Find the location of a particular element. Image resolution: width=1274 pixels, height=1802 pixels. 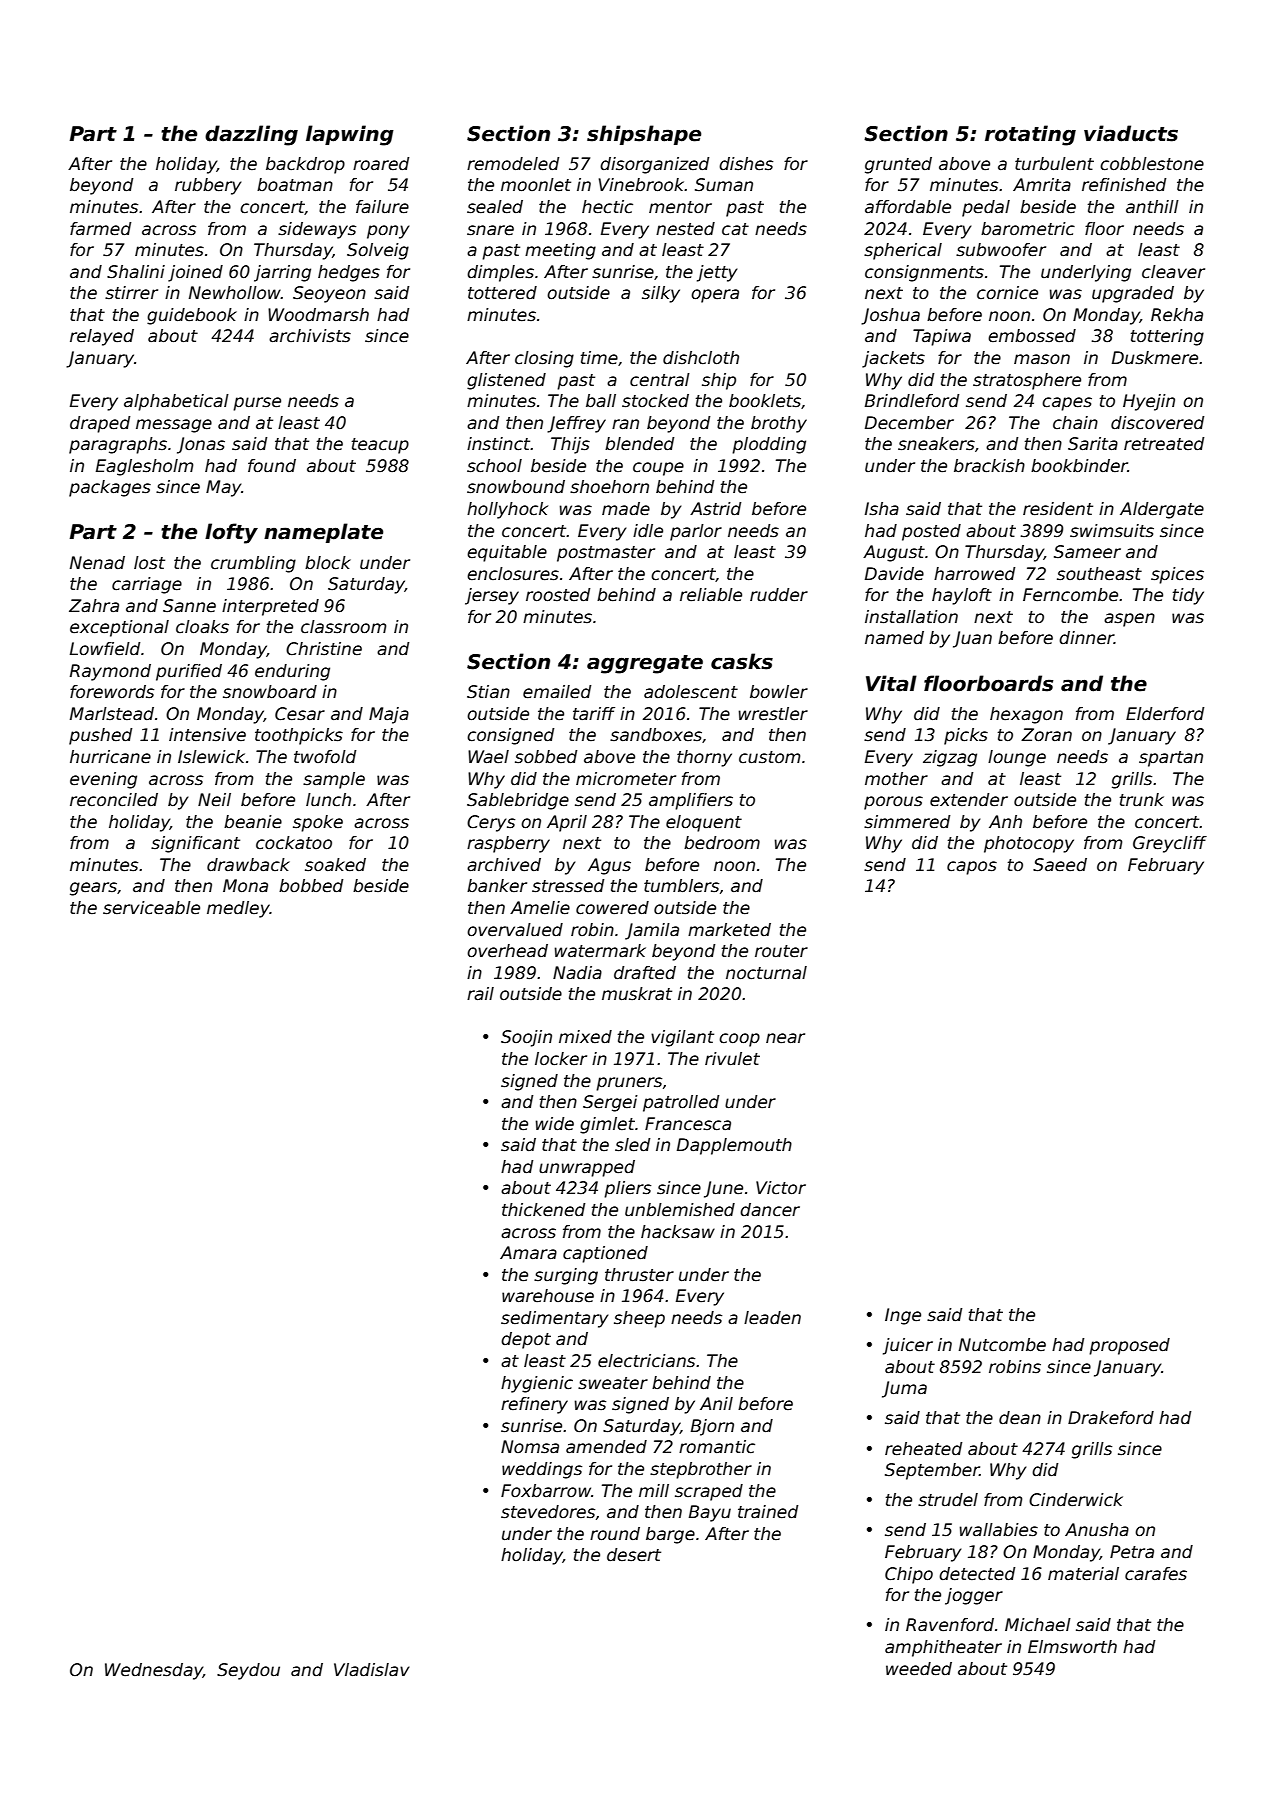

Saeed is located at coordinates (1060, 865).
